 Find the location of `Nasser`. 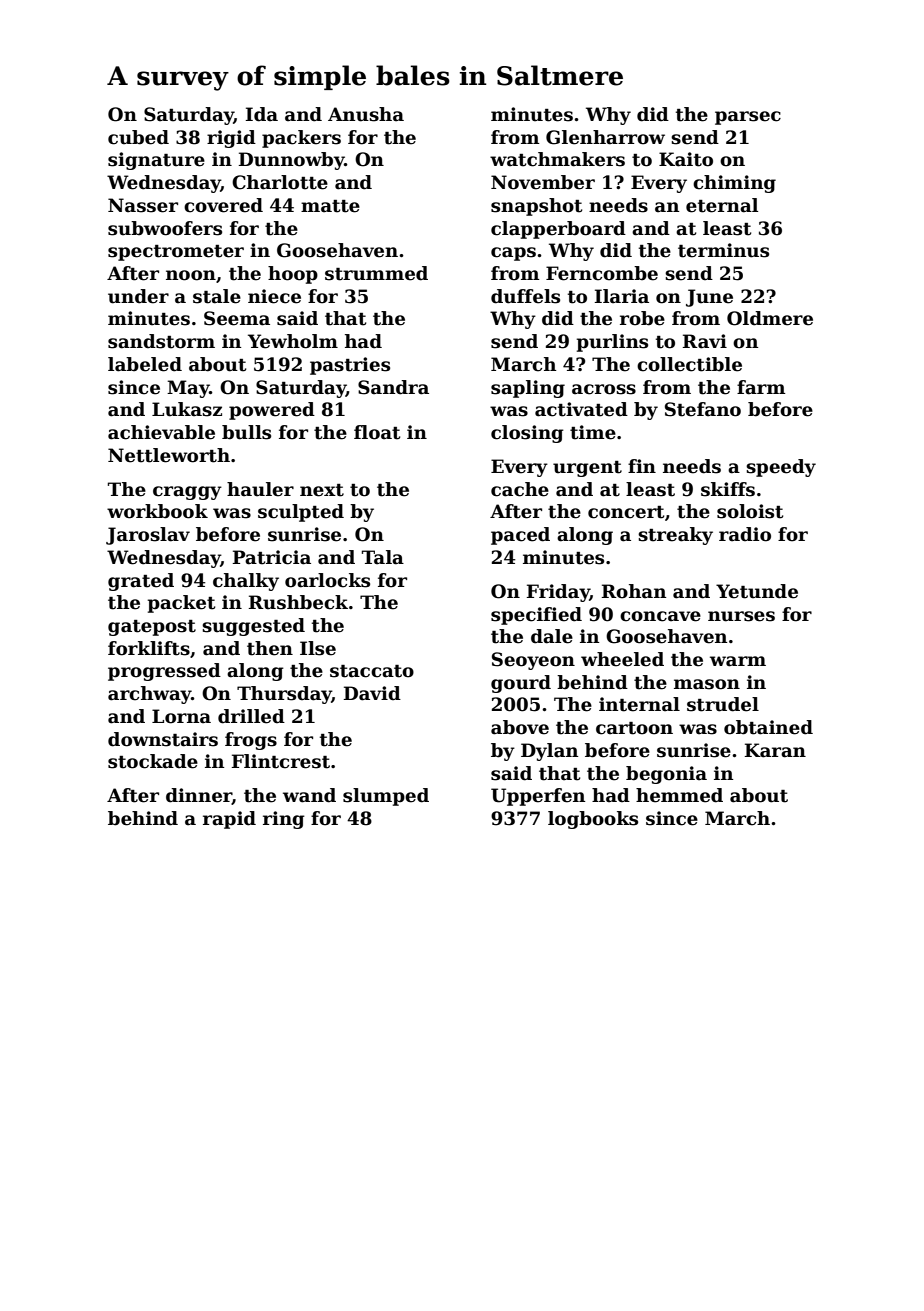

Nasser is located at coordinates (143, 205).
